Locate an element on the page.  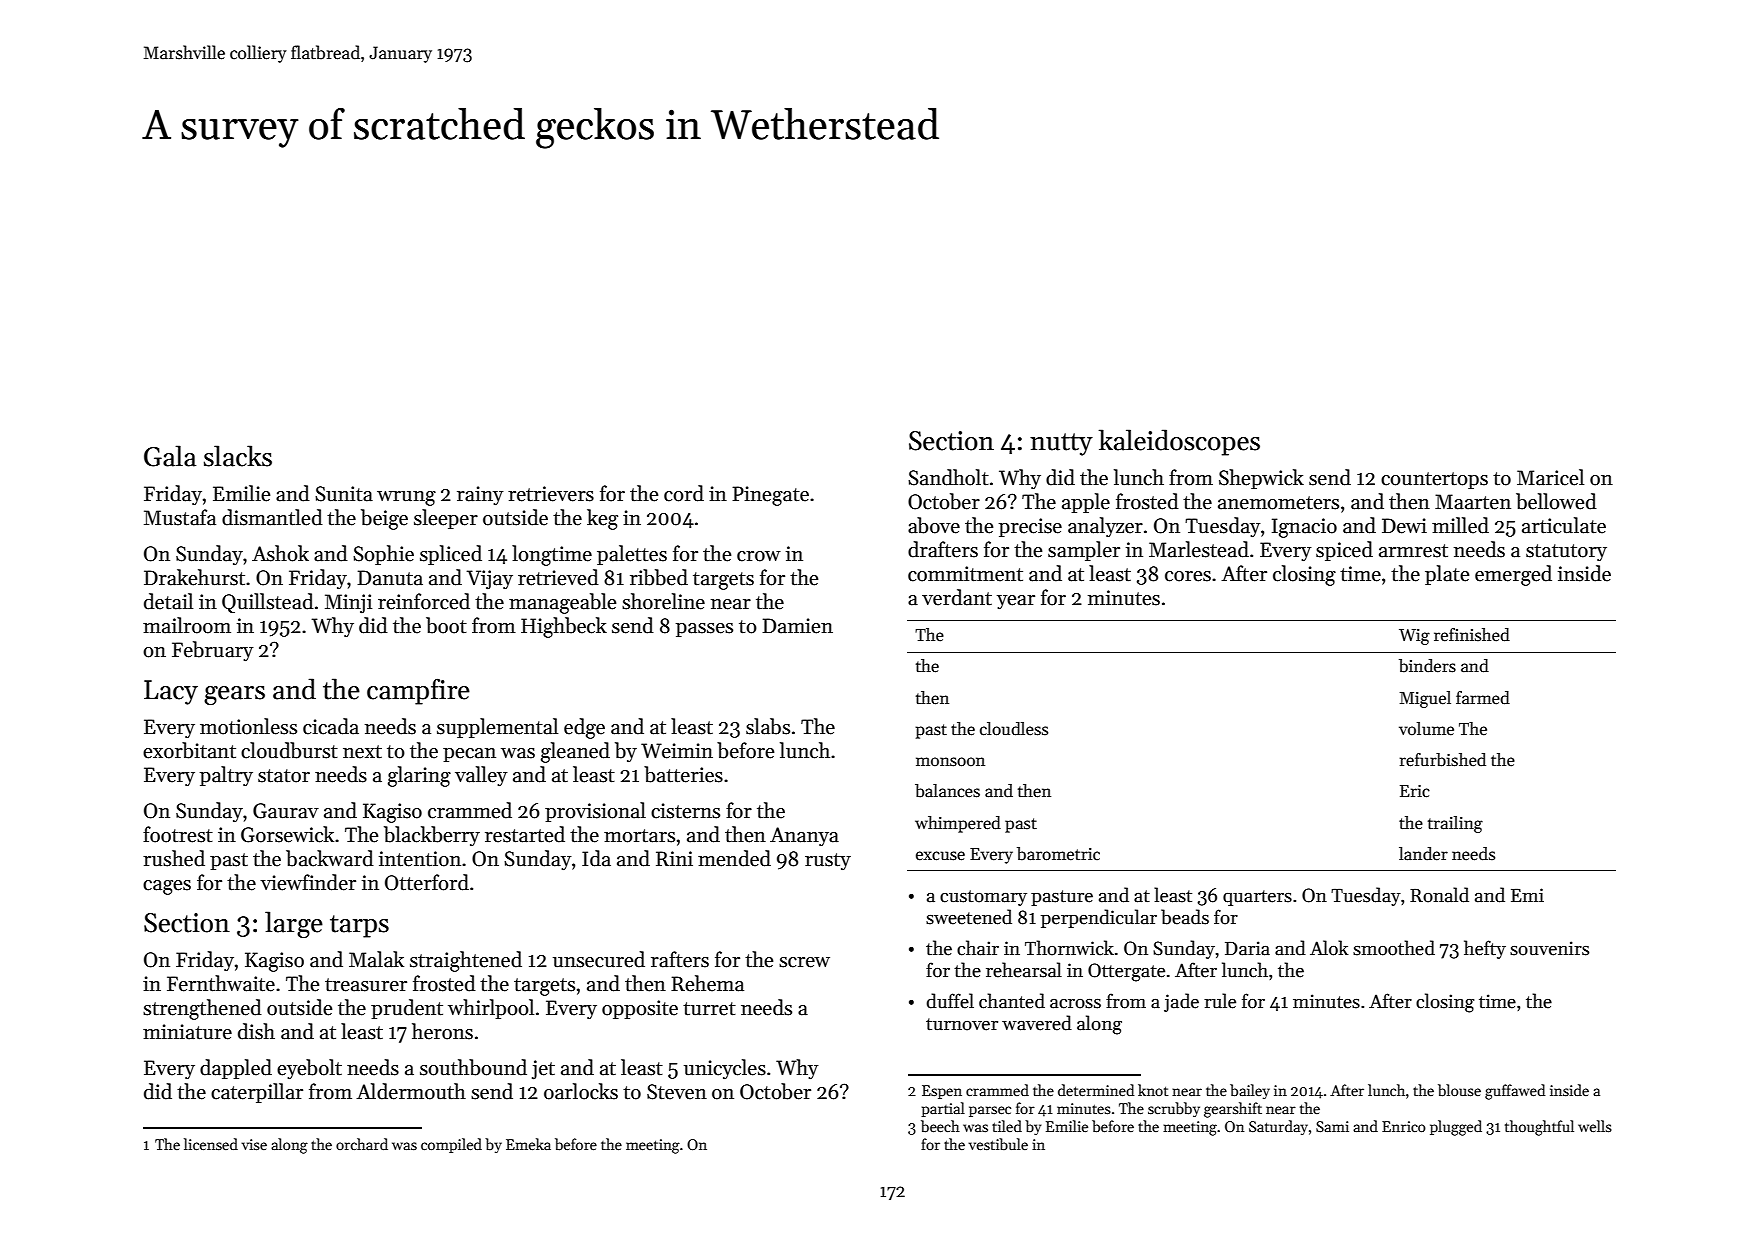
nutty is located at coordinates (1061, 444).
